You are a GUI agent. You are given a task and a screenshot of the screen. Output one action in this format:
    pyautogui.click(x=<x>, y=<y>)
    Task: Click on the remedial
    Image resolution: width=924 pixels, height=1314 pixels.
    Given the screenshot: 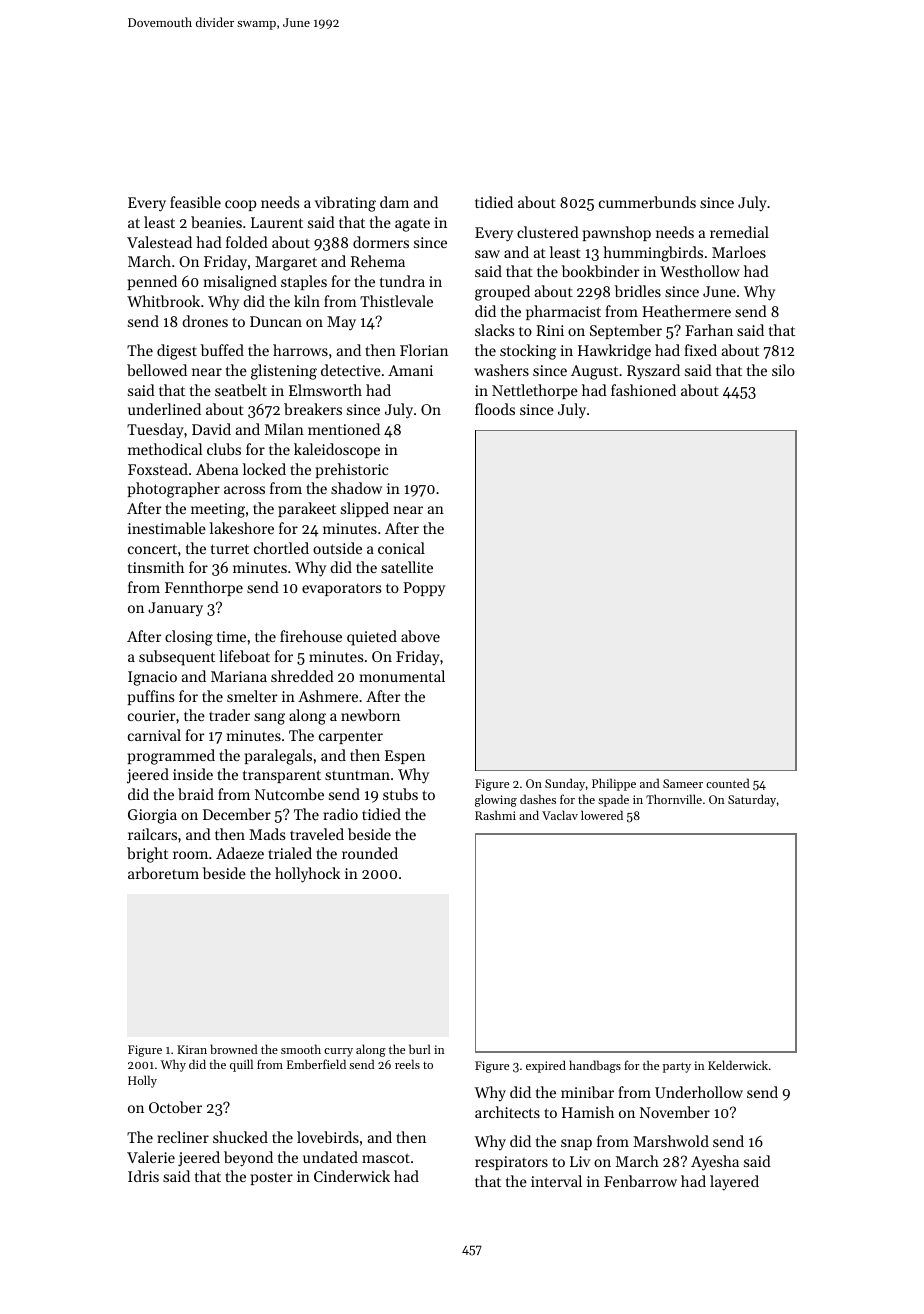 What is the action you would take?
    pyautogui.click(x=739, y=232)
